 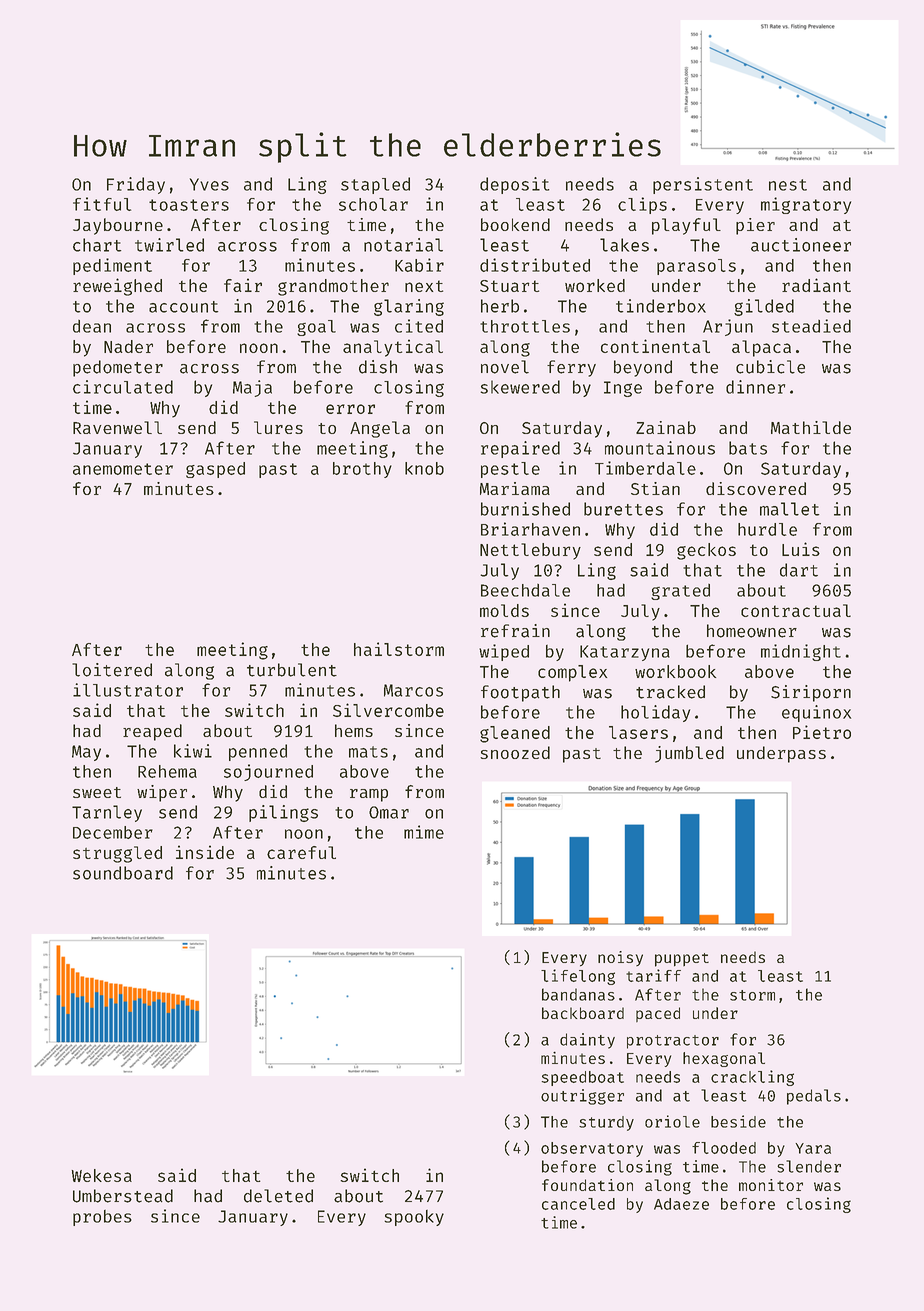 What do you see at coordinates (102, 1218) in the document?
I see `probes` at bounding box center [102, 1218].
